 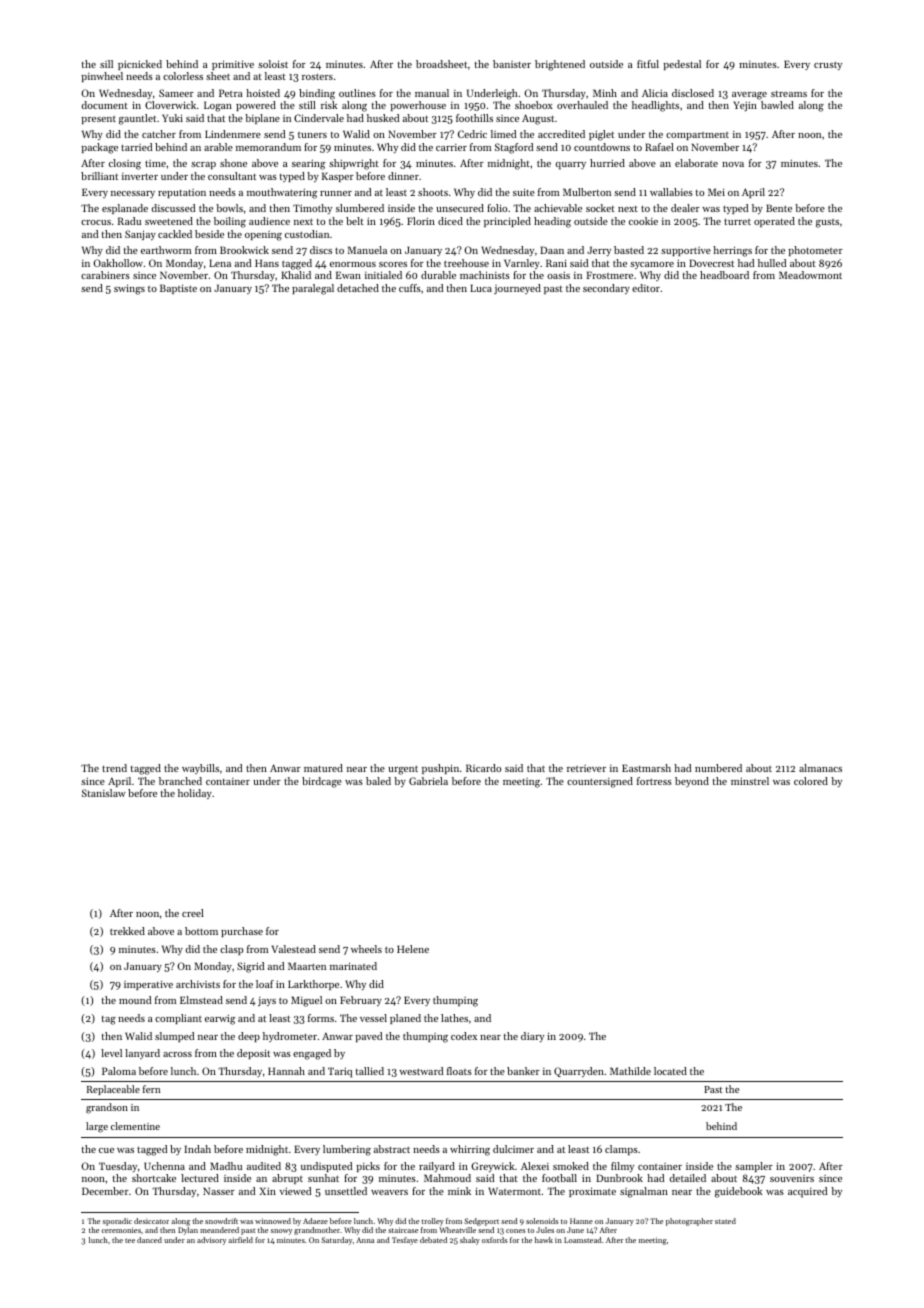 I want to click on crusty, so click(x=828, y=65).
